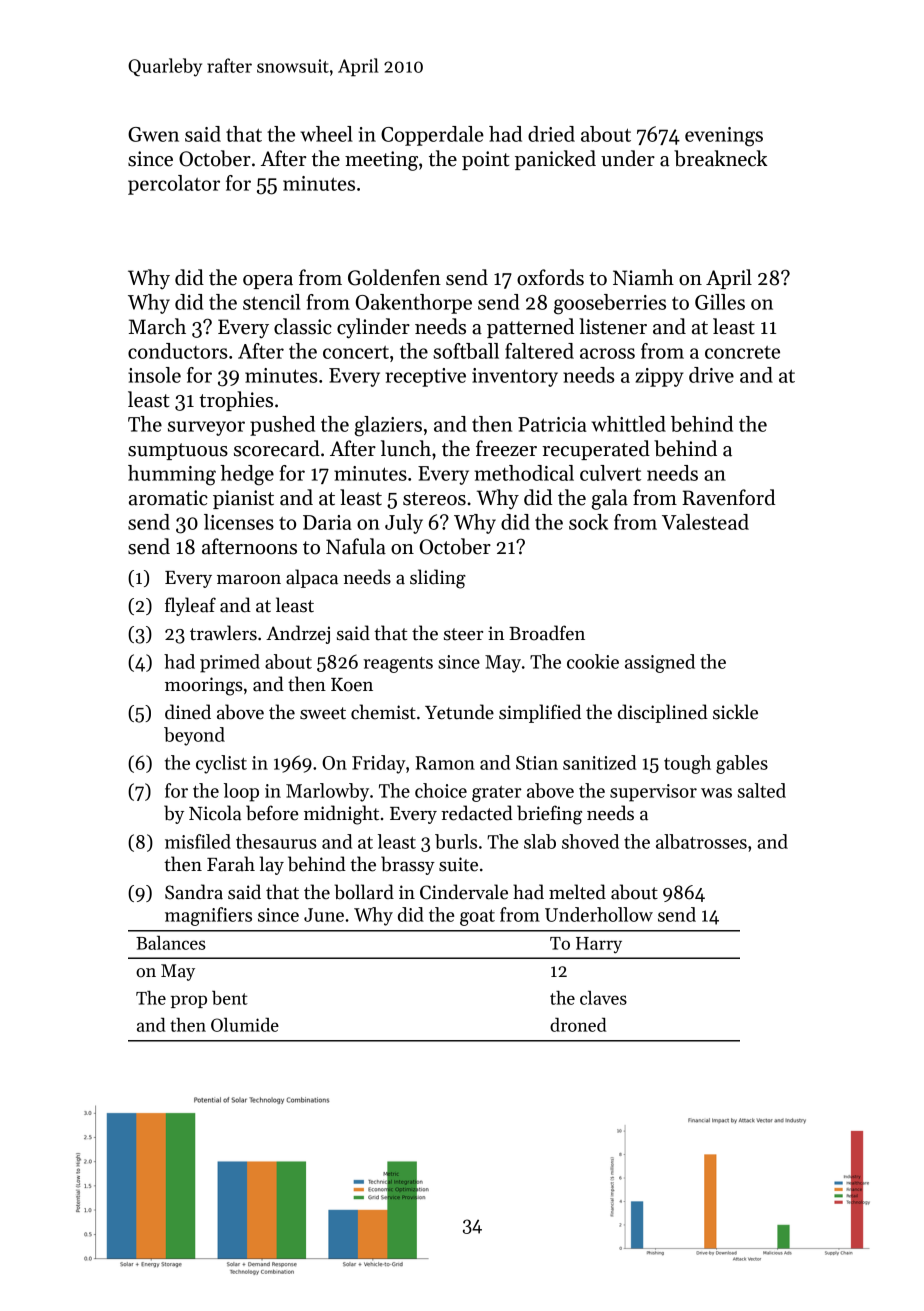 The width and height of the screenshot is (924, 1311). What do you see at coordinates (178, 451) in the screenshot?
I see `sumptuous` at bounding box center [178, 451].
